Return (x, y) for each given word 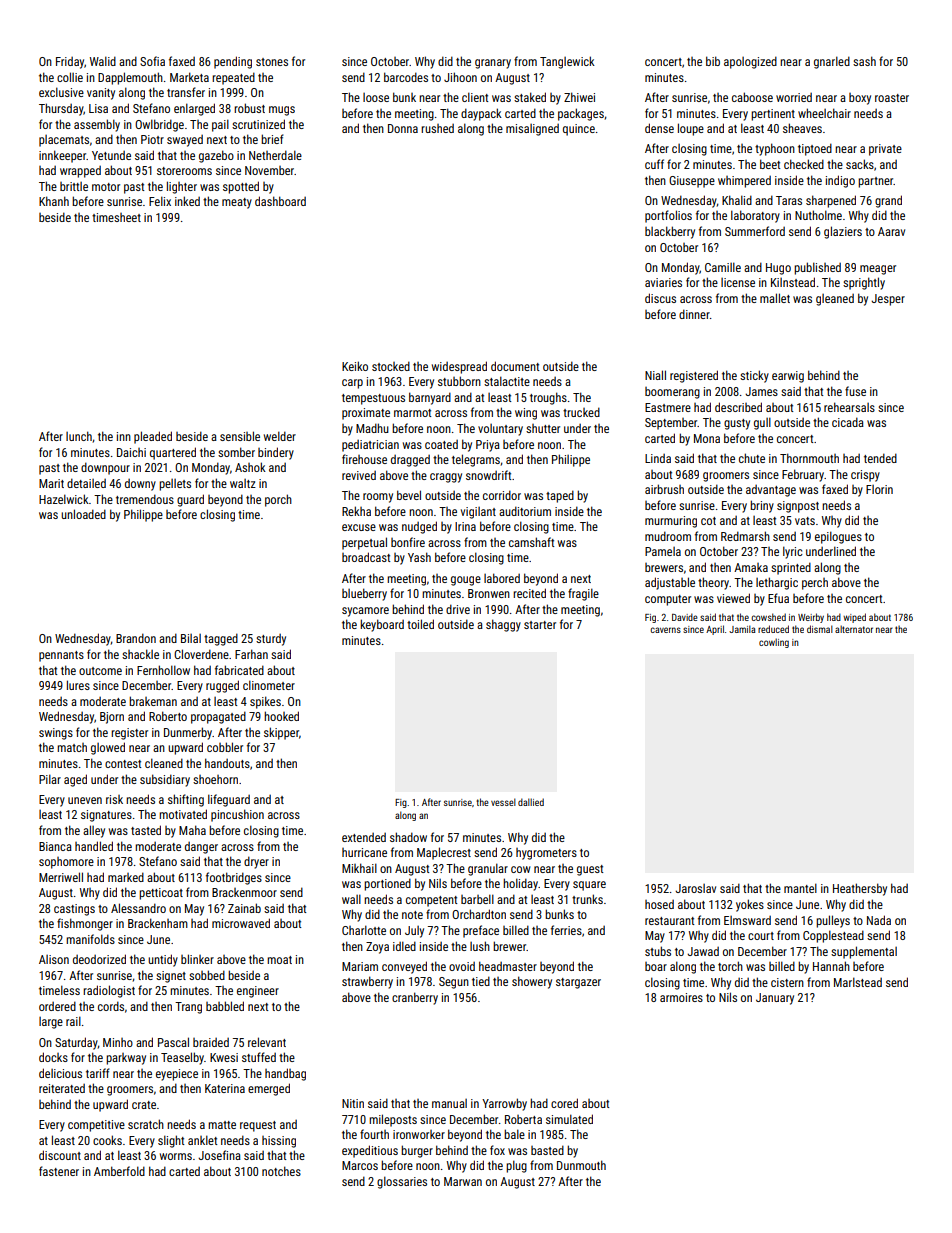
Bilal (191, 638)
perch (815, 584)
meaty (237, 203)
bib (713, 61)
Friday (70, 62)
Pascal (173, 1042)
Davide (685, 617)
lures (78, 685)
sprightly (864, 283)
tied (481, 981)
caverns (665, 630)
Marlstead (858, 982)
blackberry (670, 232)
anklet (202, 1140)
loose (376, 97)
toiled (420, 624)
